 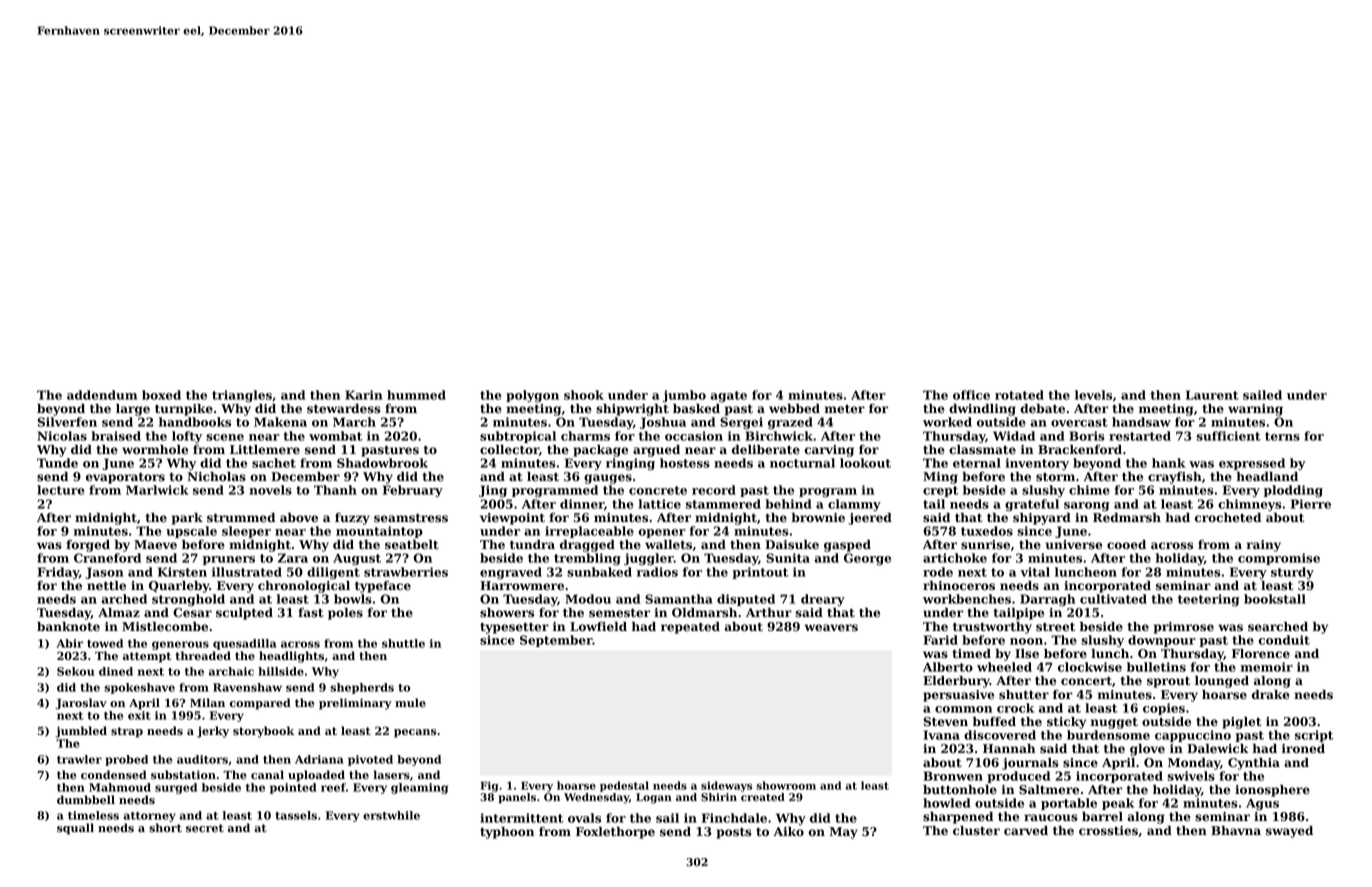 What do you see at coordinates (291, 657) in the image?
I see `headlights` at bounding box center [291, 657].
